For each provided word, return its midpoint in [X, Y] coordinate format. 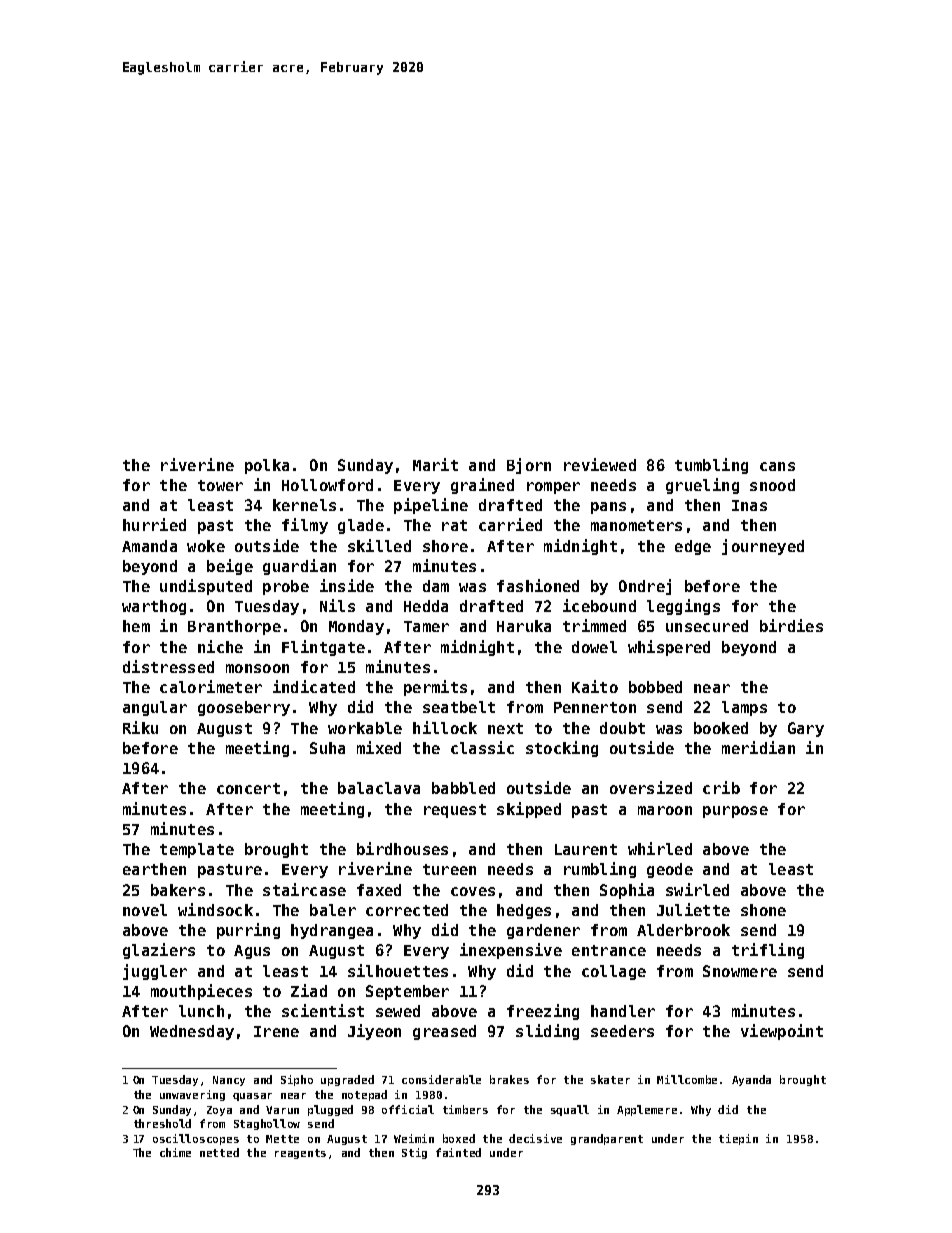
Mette [282, 1139]
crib [721, 787]
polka [267, 466]
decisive [535, 1138]
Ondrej [645, 587]
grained [482, 486]
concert [248, 788]
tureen [449, 869]
